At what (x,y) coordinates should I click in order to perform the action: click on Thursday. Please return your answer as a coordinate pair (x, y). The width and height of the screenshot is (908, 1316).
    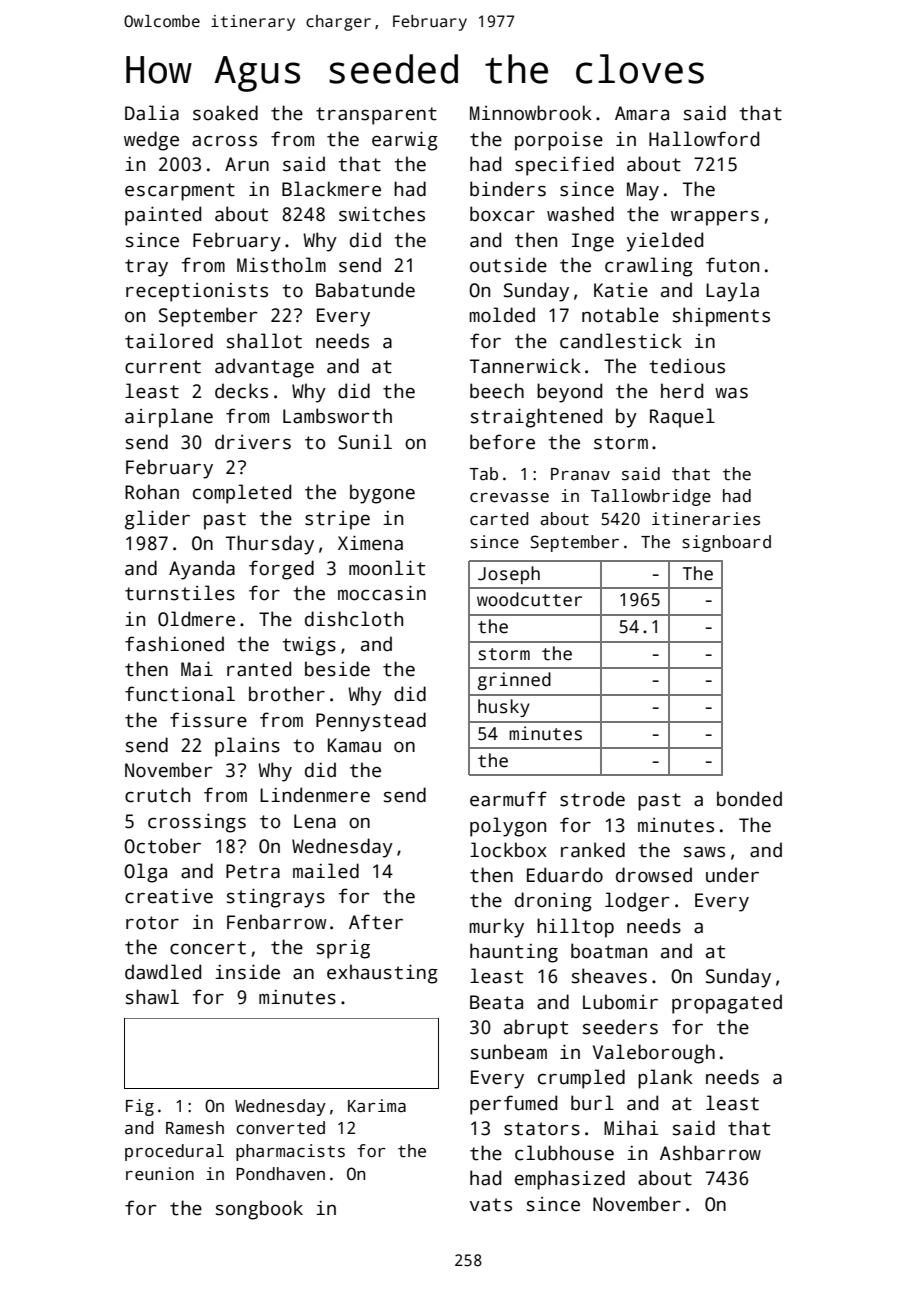
    Looking at the image, I should click on (270, 545).
